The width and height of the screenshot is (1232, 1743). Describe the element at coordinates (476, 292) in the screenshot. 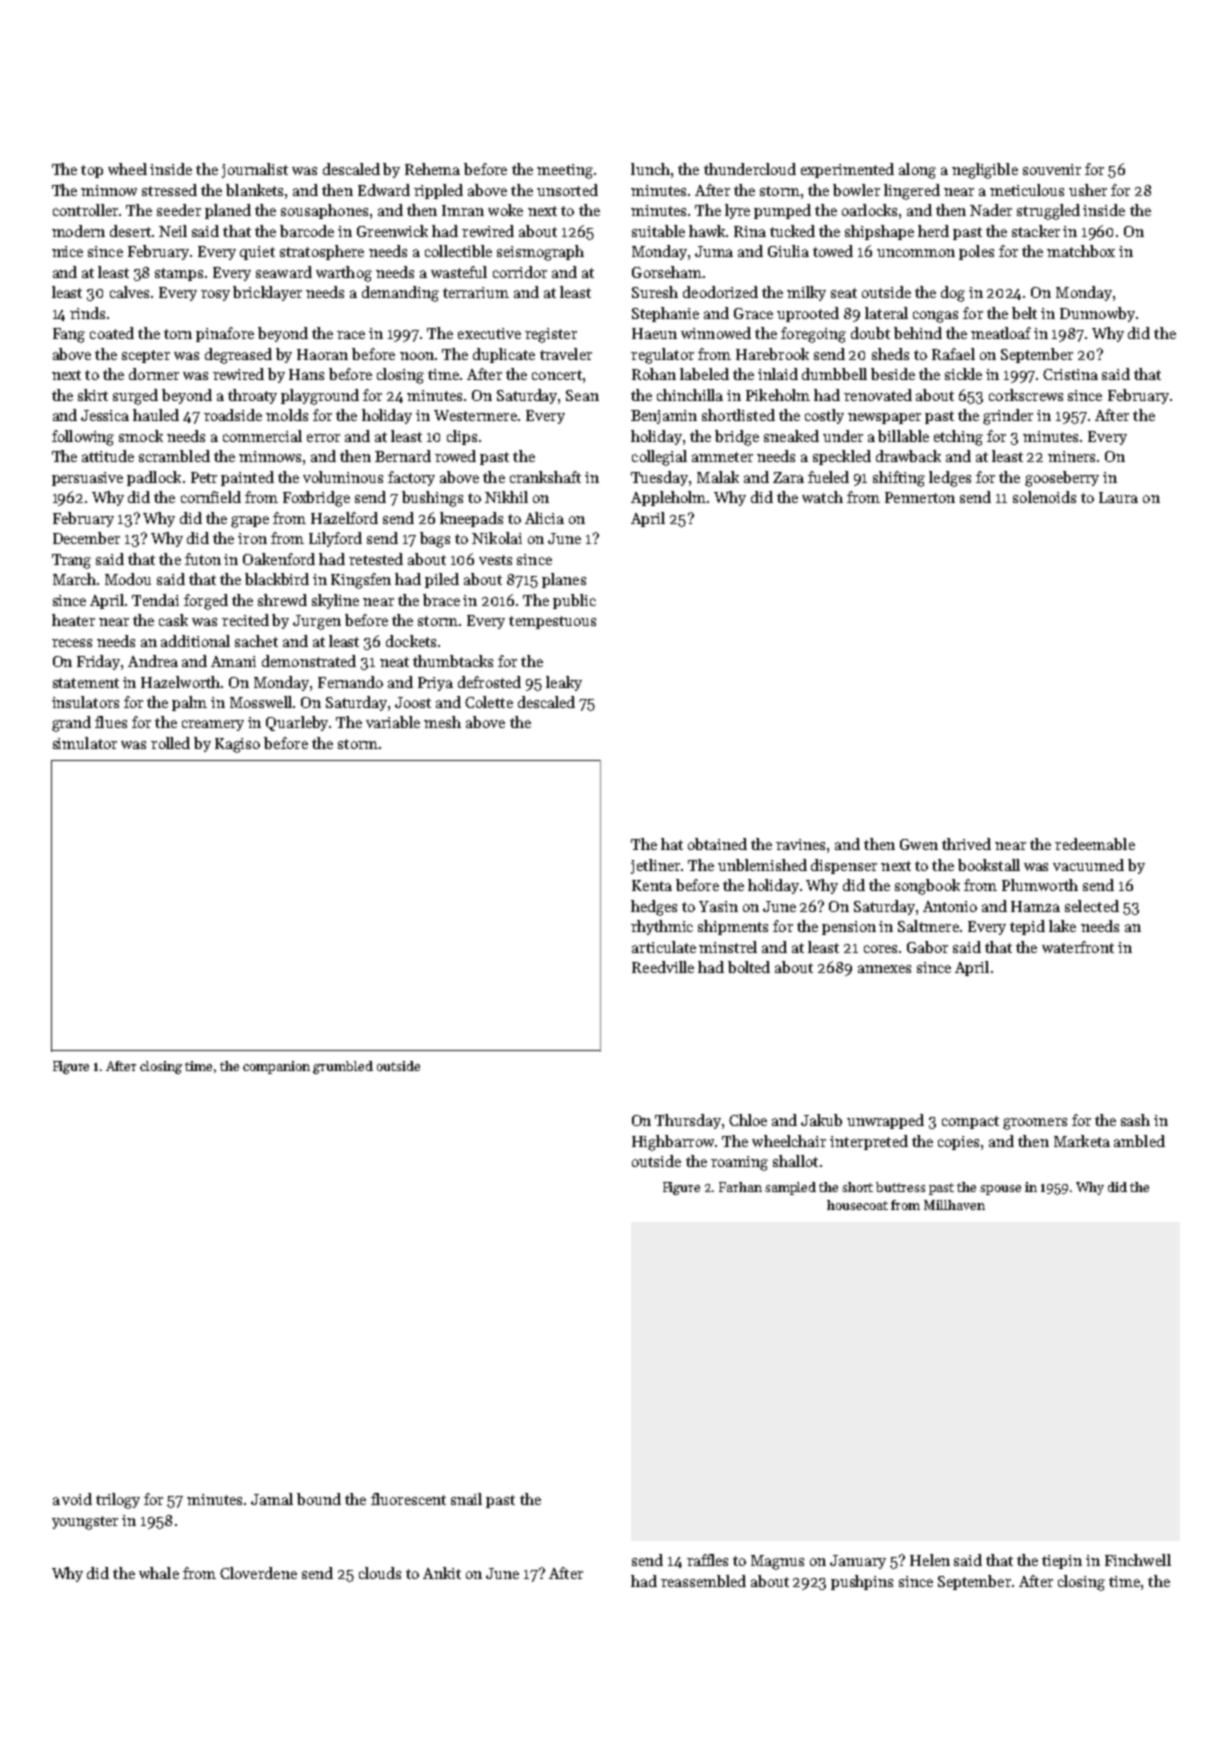

I see `terrarium` at that location.
